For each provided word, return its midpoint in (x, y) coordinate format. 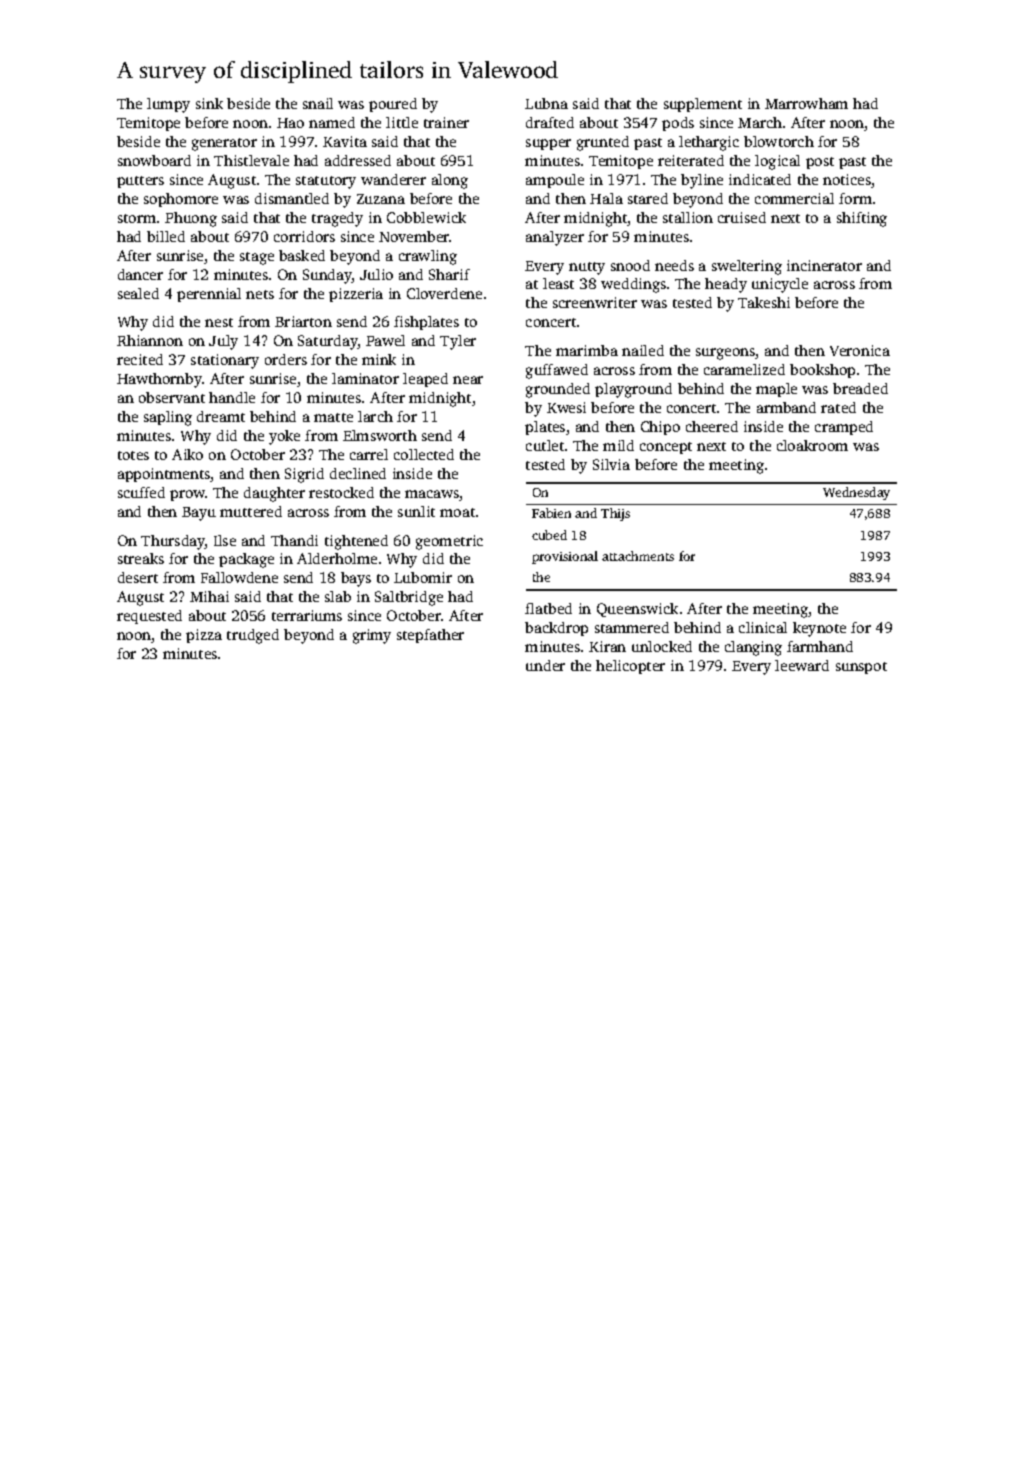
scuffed (141, 492)
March (760, 122)
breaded (860, 388)
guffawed (557, 371)
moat (457, 512)
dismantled (292, 198)
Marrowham (806, 103)
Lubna (546, 103)
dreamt (221, 416)
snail (318, 103)
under (545, 665)
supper (548, 144)
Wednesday (856, 493)
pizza (204, 636)
